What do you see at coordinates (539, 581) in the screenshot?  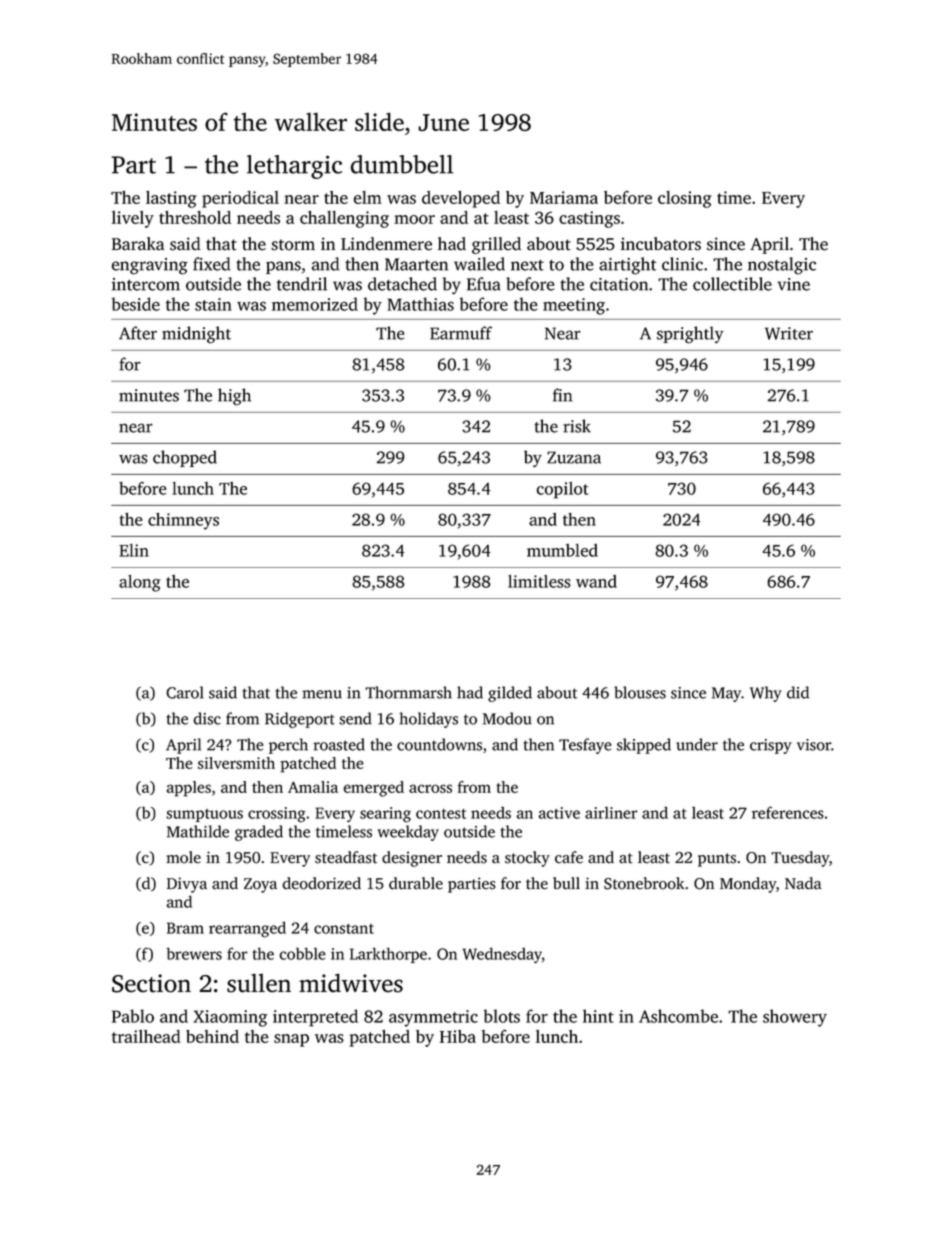 I see `limitless` at bounding box center [539, 581].
